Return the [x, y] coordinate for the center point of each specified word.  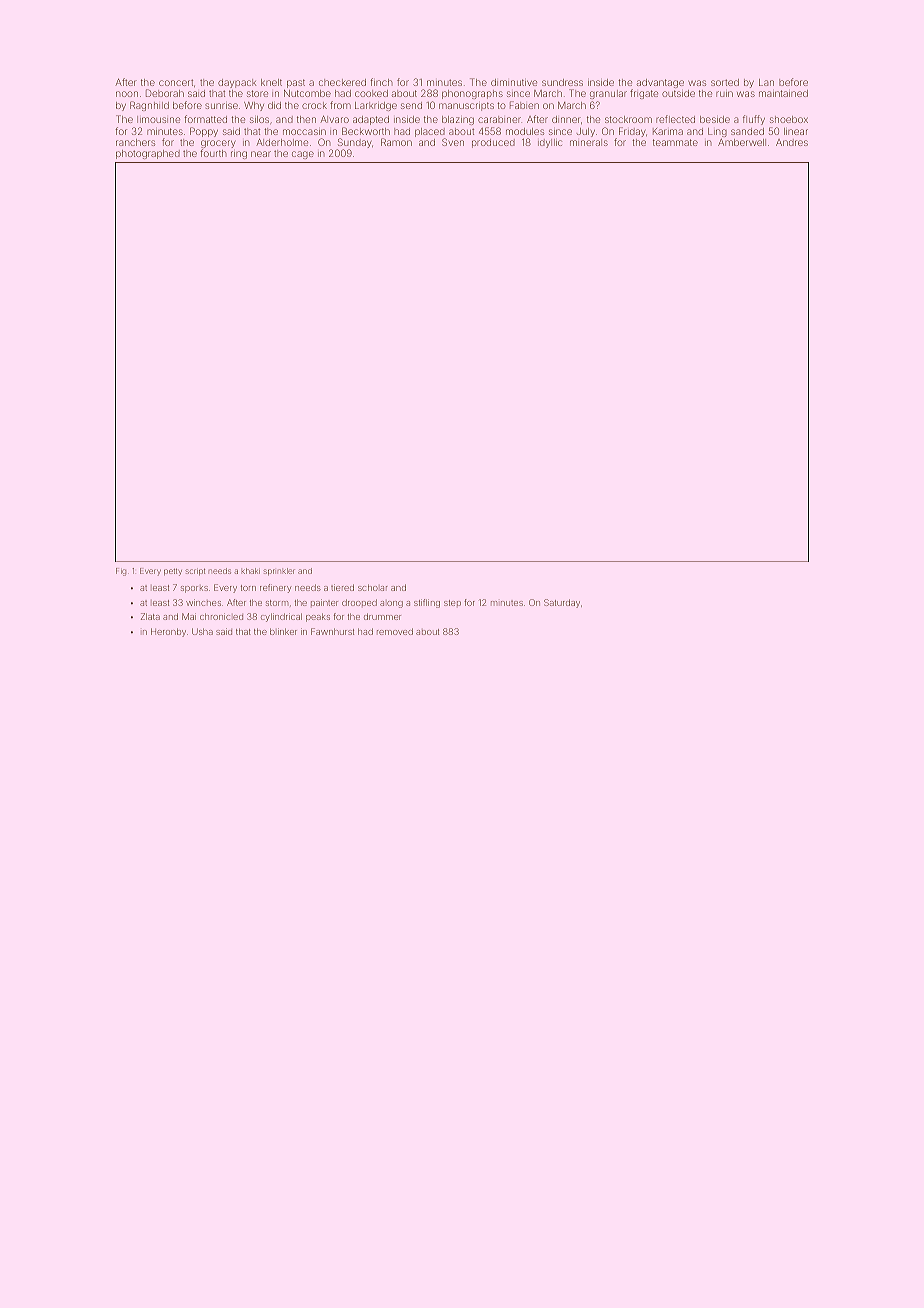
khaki [250, 571]
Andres [792, 142]
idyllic [550, 143]
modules [525, 131]
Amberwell [742, 142]
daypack [237, 83]
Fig [121, 572]
